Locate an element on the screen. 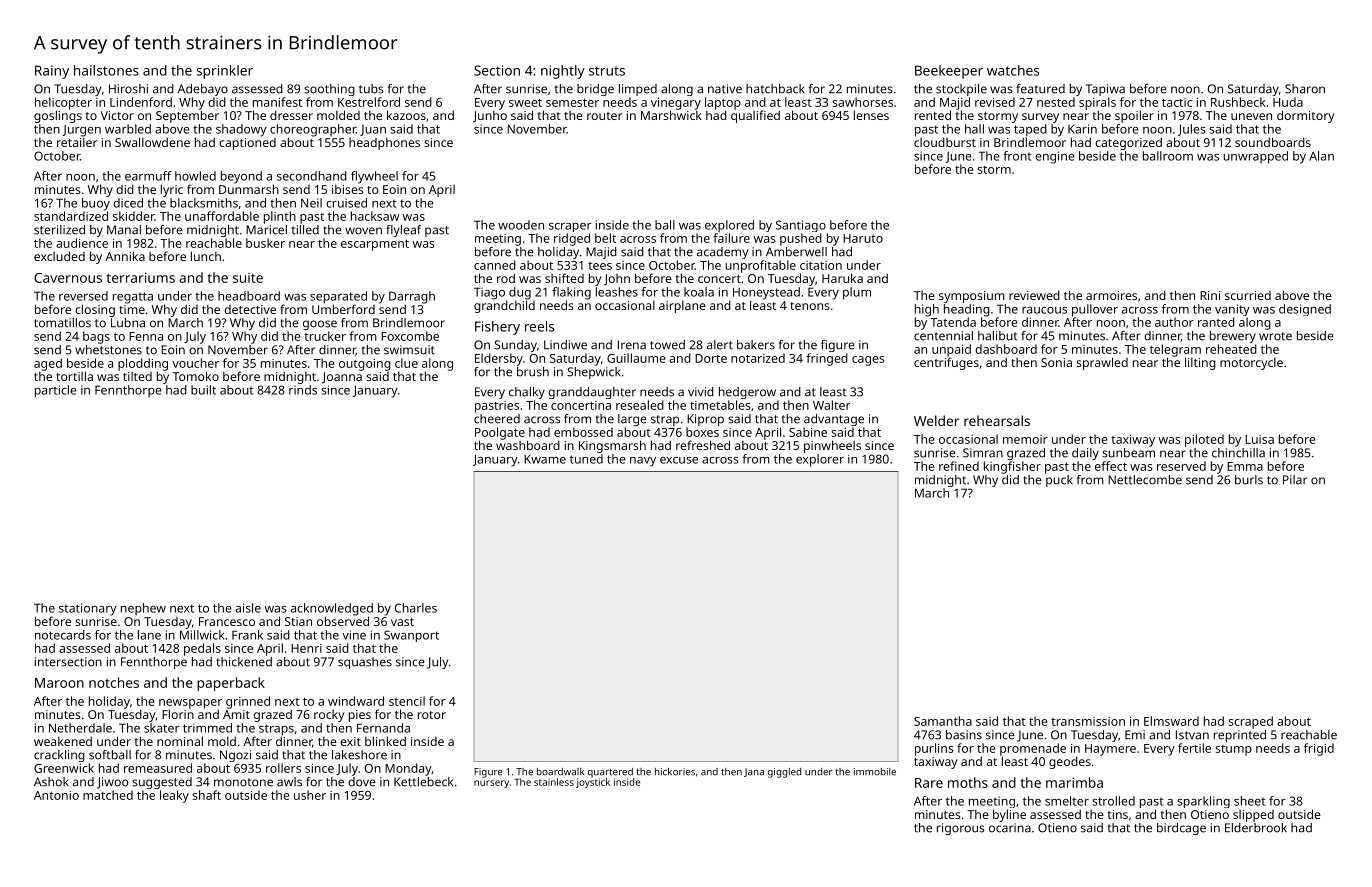 The height and width of the screenshot is (887, 1372). stationary is located at coordinates (88, 609).
